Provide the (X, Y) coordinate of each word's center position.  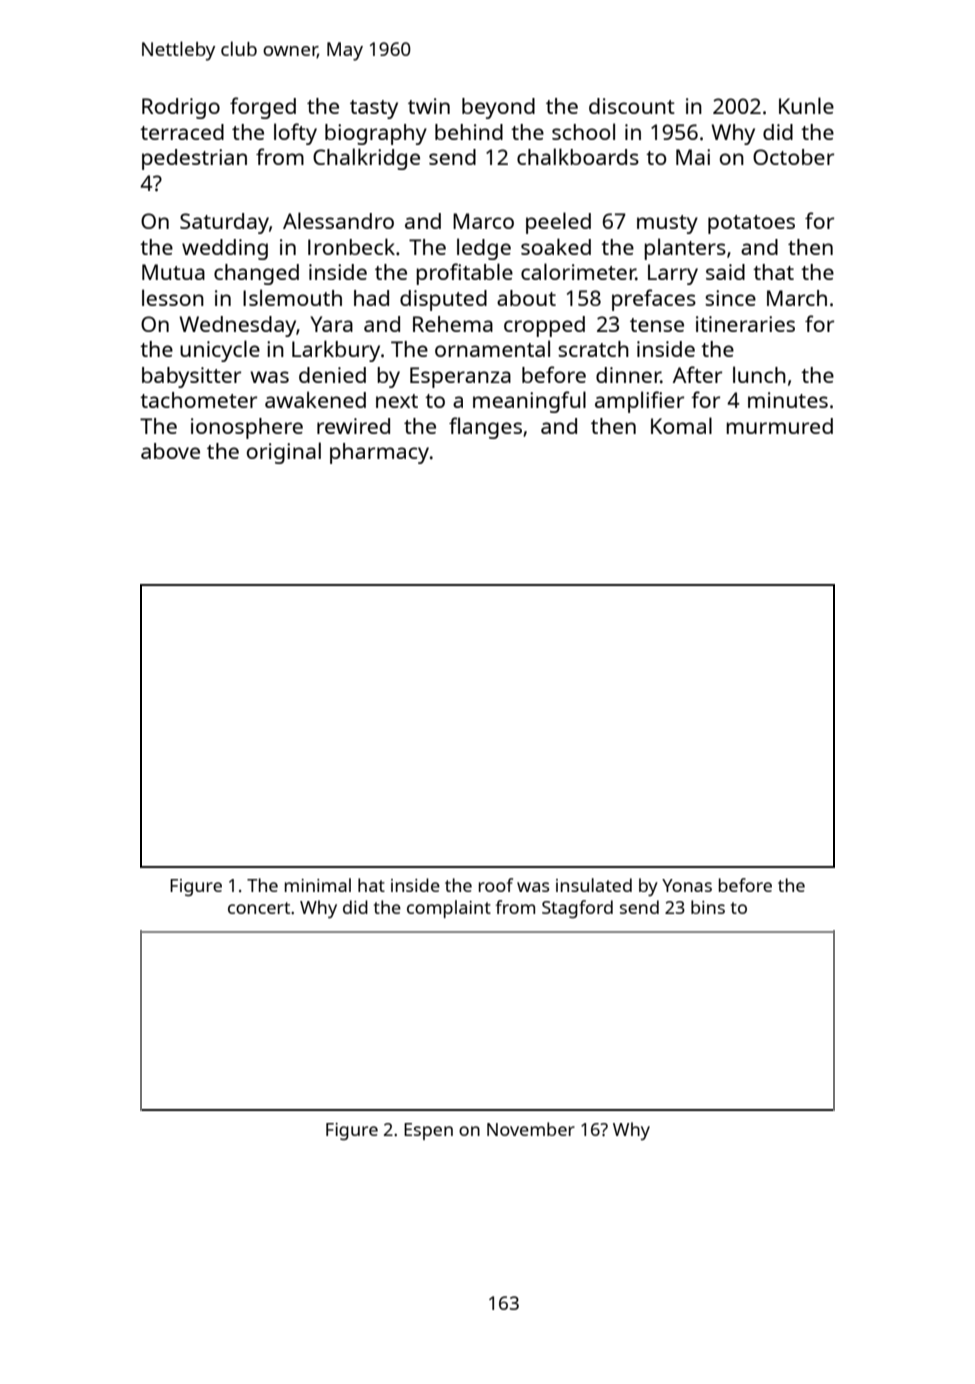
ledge (484, 249)
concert (259, 908)
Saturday (224, 223)
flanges (485, 428)
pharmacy (379, 453)
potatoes (751, 224)
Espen (428, 1131)
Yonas (687, 885)
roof (496, 885)
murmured (779, 426)
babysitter (191, 377)
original (284, 453)
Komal (681, 425)
